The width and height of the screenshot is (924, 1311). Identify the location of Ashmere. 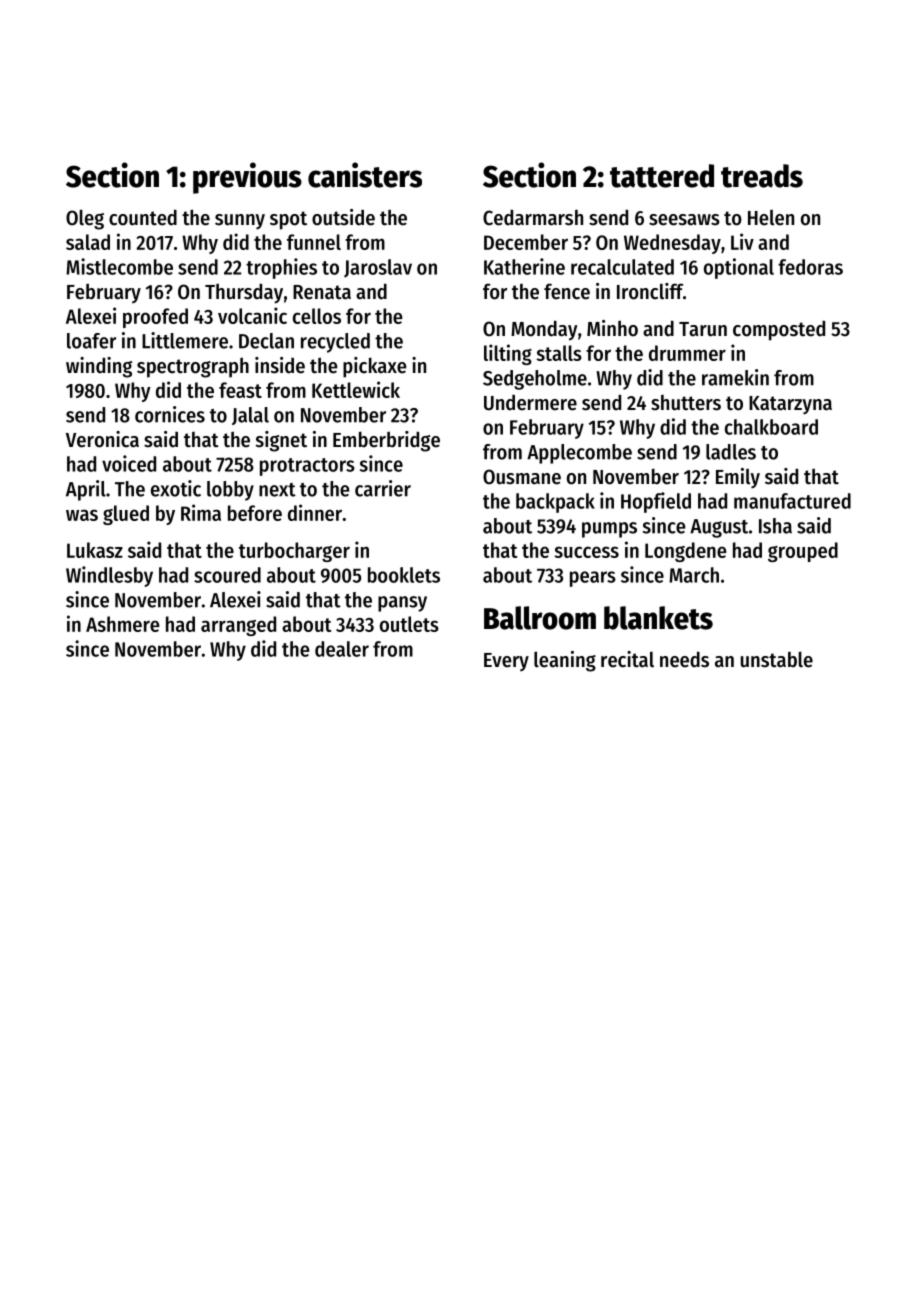
(123, 624).
